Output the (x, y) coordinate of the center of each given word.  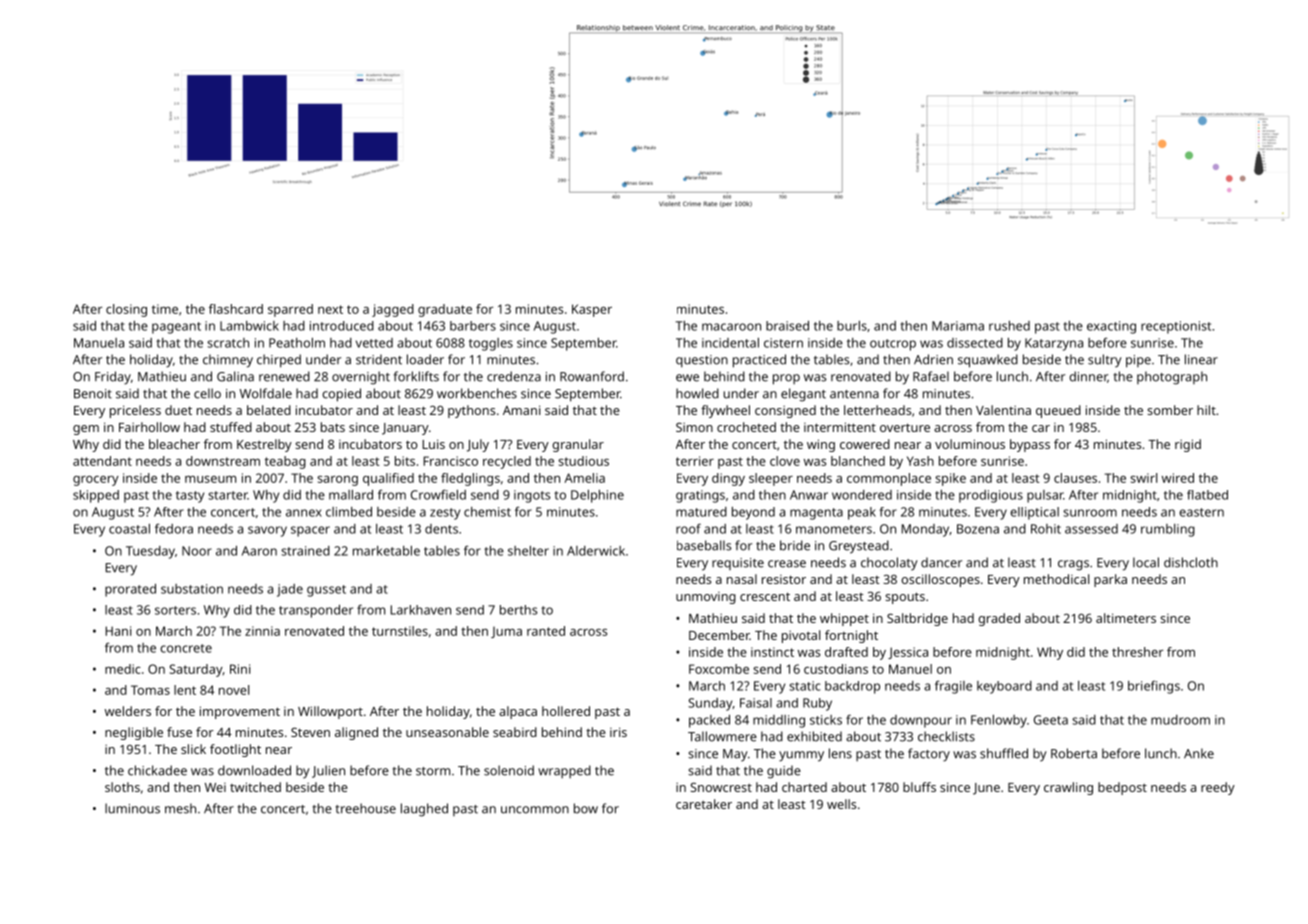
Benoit (93, 394)
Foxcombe (719, 669)
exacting (1111, 327)
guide (784, 772)
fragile (953, 687)
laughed (424, 810)
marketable (386, 551)
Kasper (592, 310)
